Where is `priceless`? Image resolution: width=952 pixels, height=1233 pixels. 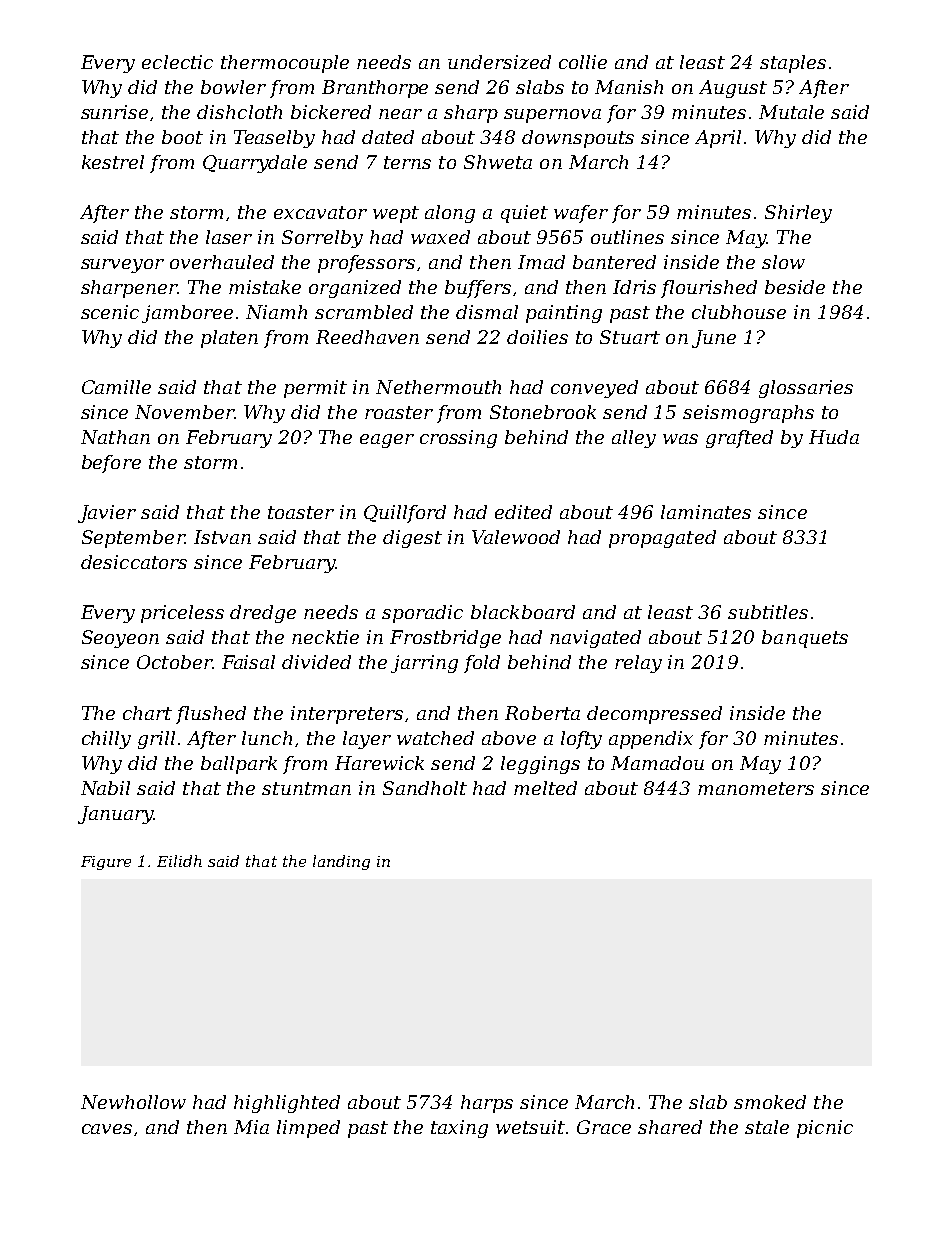 priceless is located at coordinates (182, 614).
